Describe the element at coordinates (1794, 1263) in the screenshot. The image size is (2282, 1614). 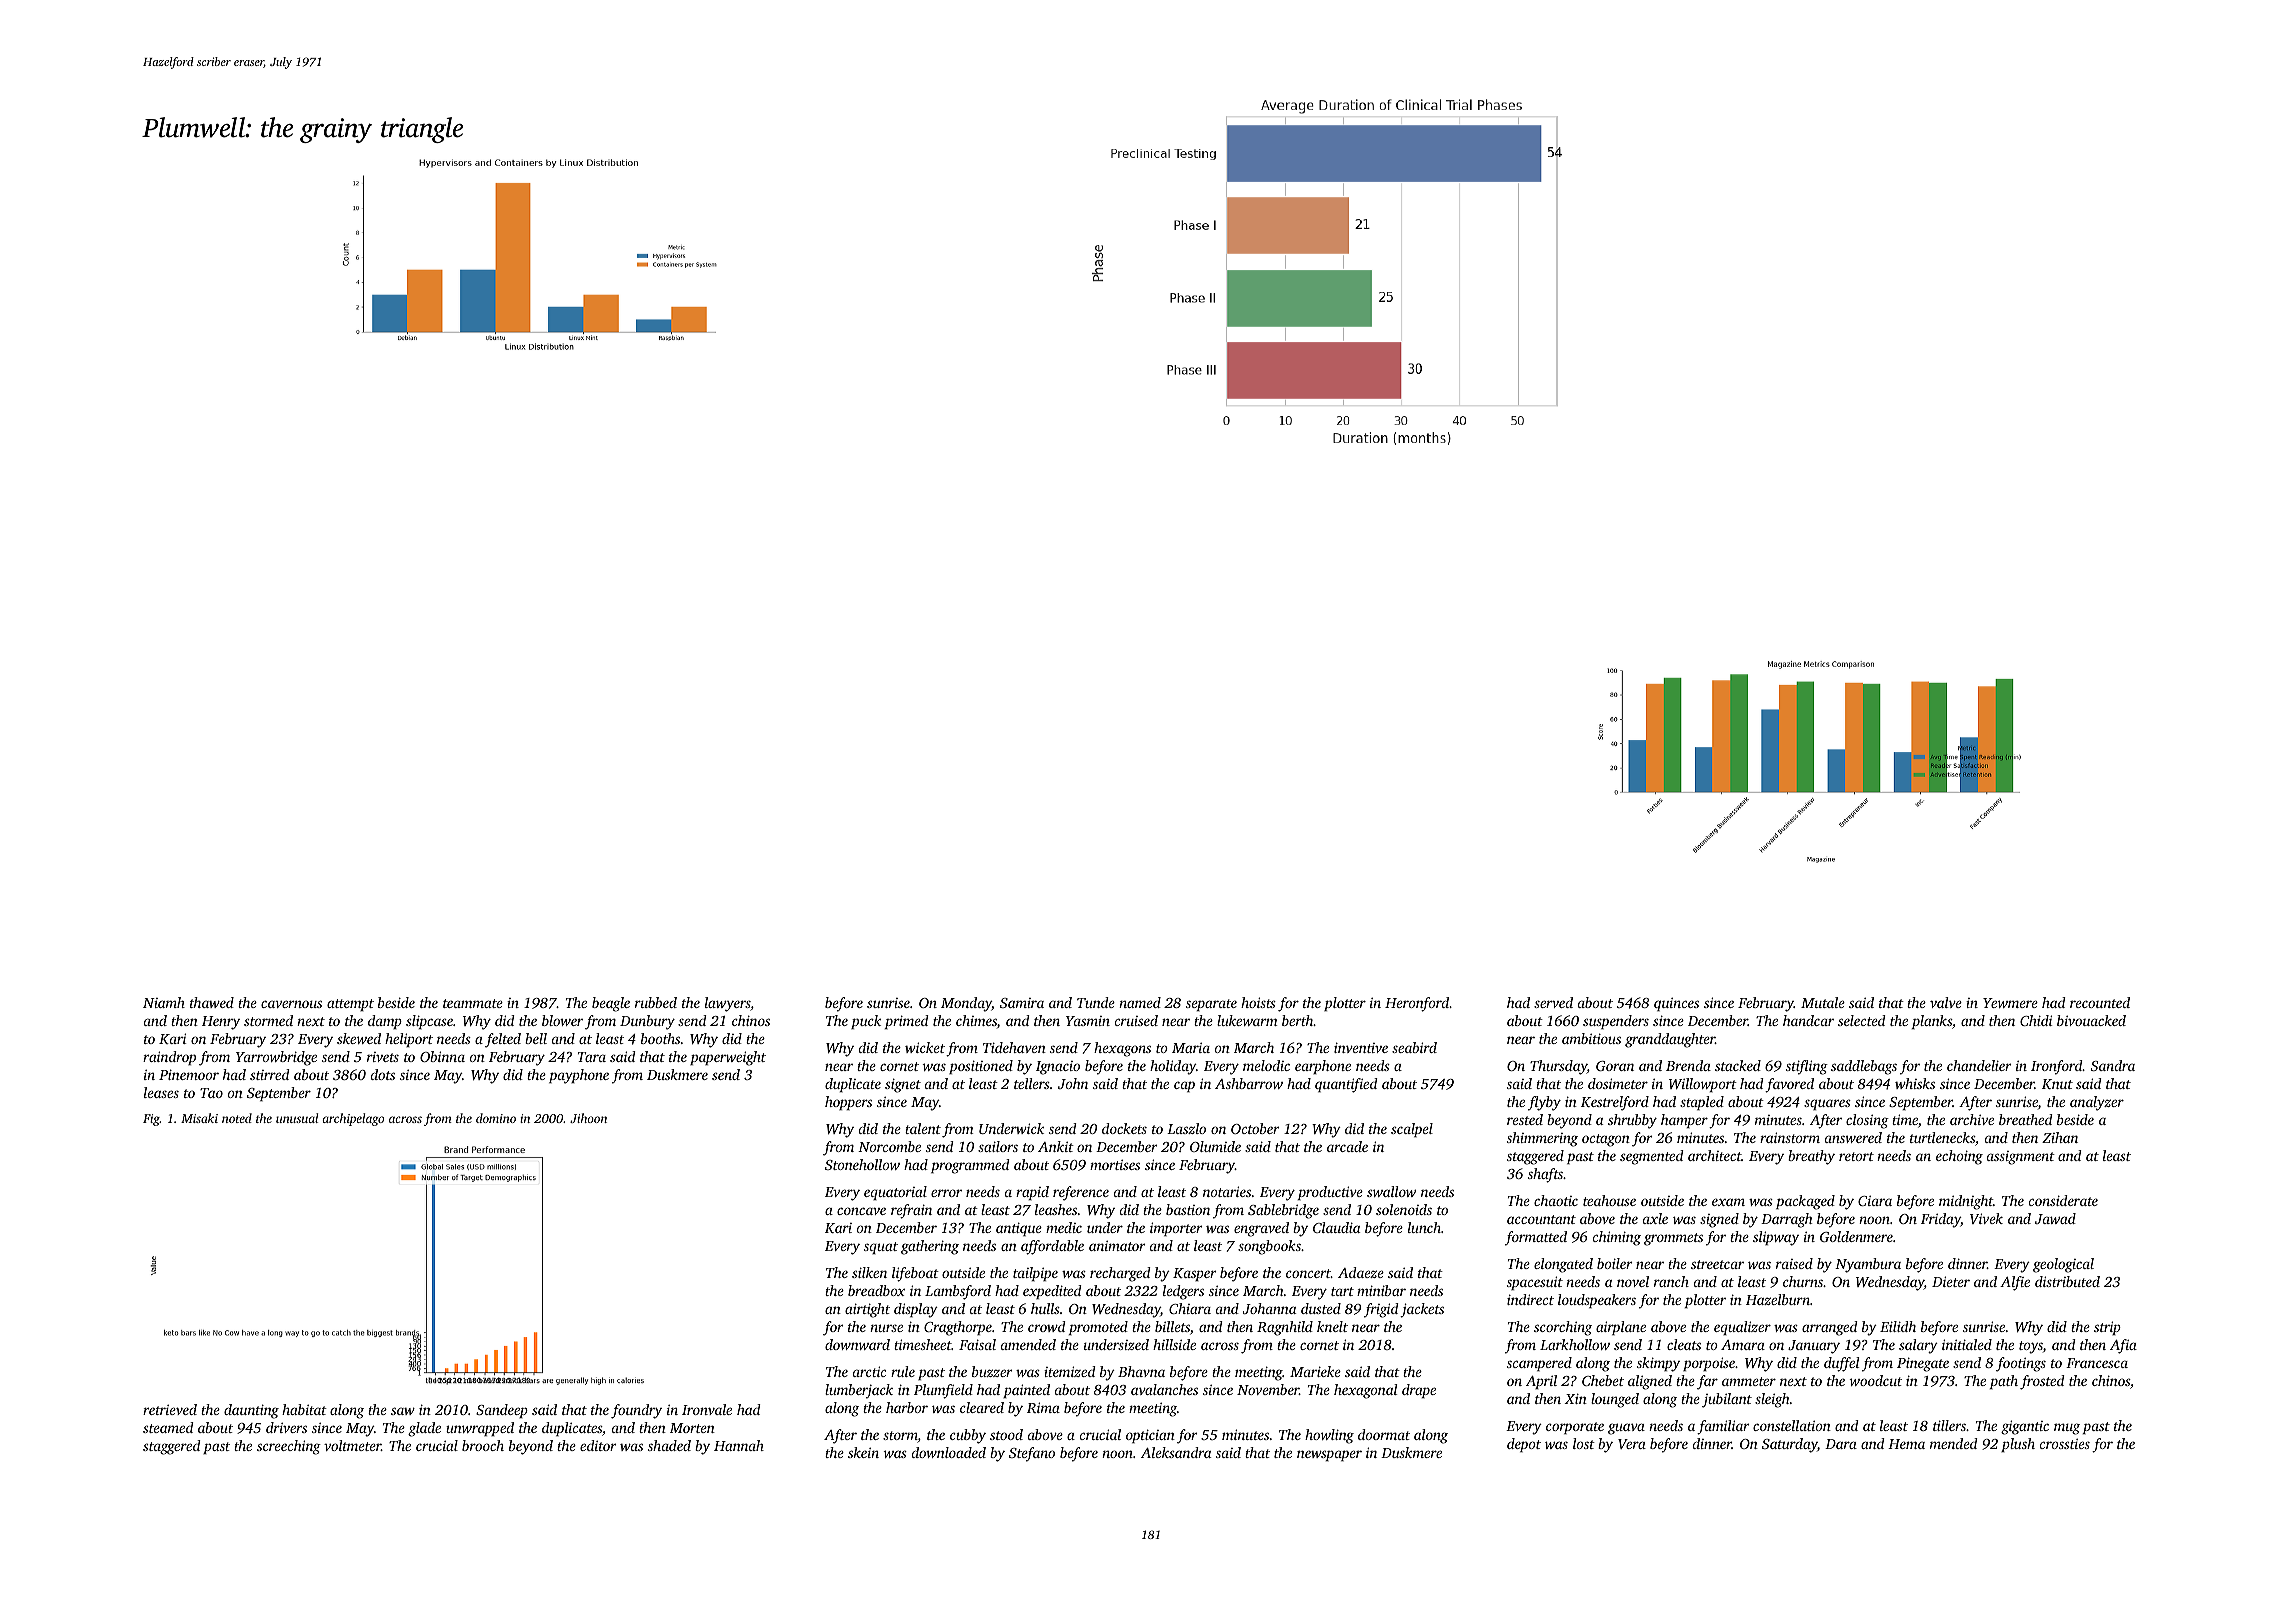
I see `raised` at that location.
